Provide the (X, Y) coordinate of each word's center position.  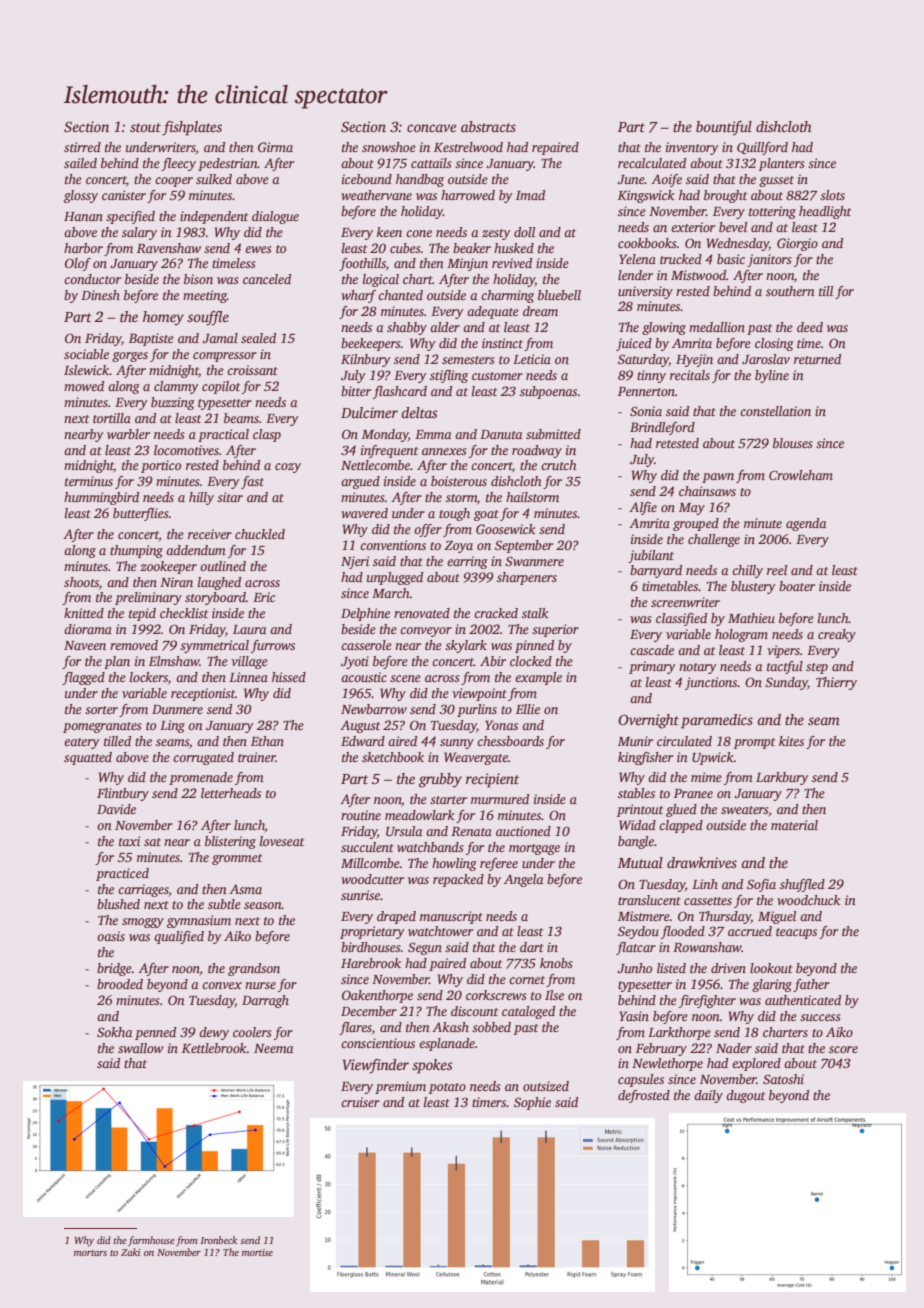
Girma (275, 147)
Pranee (693, 793)
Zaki (131, 1252)
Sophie (532, 1103)
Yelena (637, 259)
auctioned (523, 831)
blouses (793, 443)
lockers (149, 677)
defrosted (644, 1096)
